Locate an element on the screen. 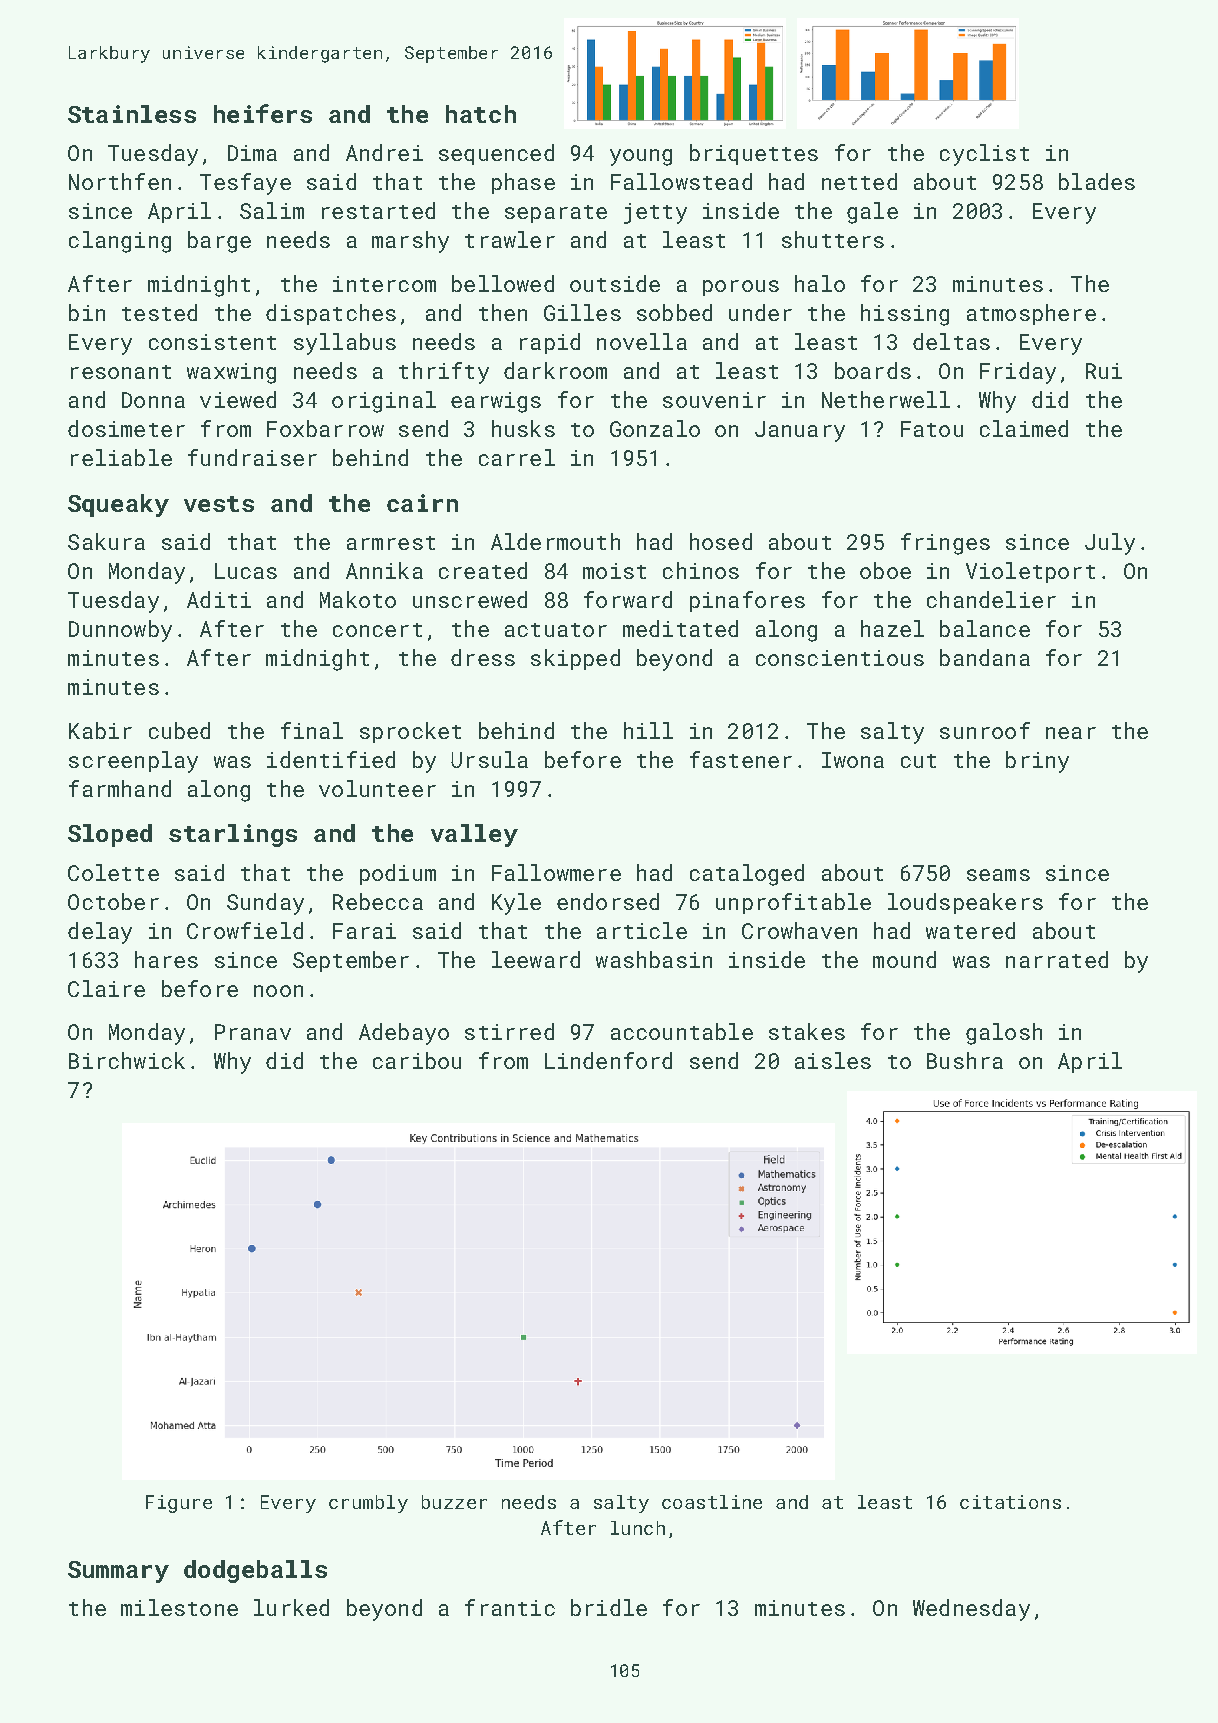 The image size is (1218, 1723). narrated is located at coordinates (1057, 959).
